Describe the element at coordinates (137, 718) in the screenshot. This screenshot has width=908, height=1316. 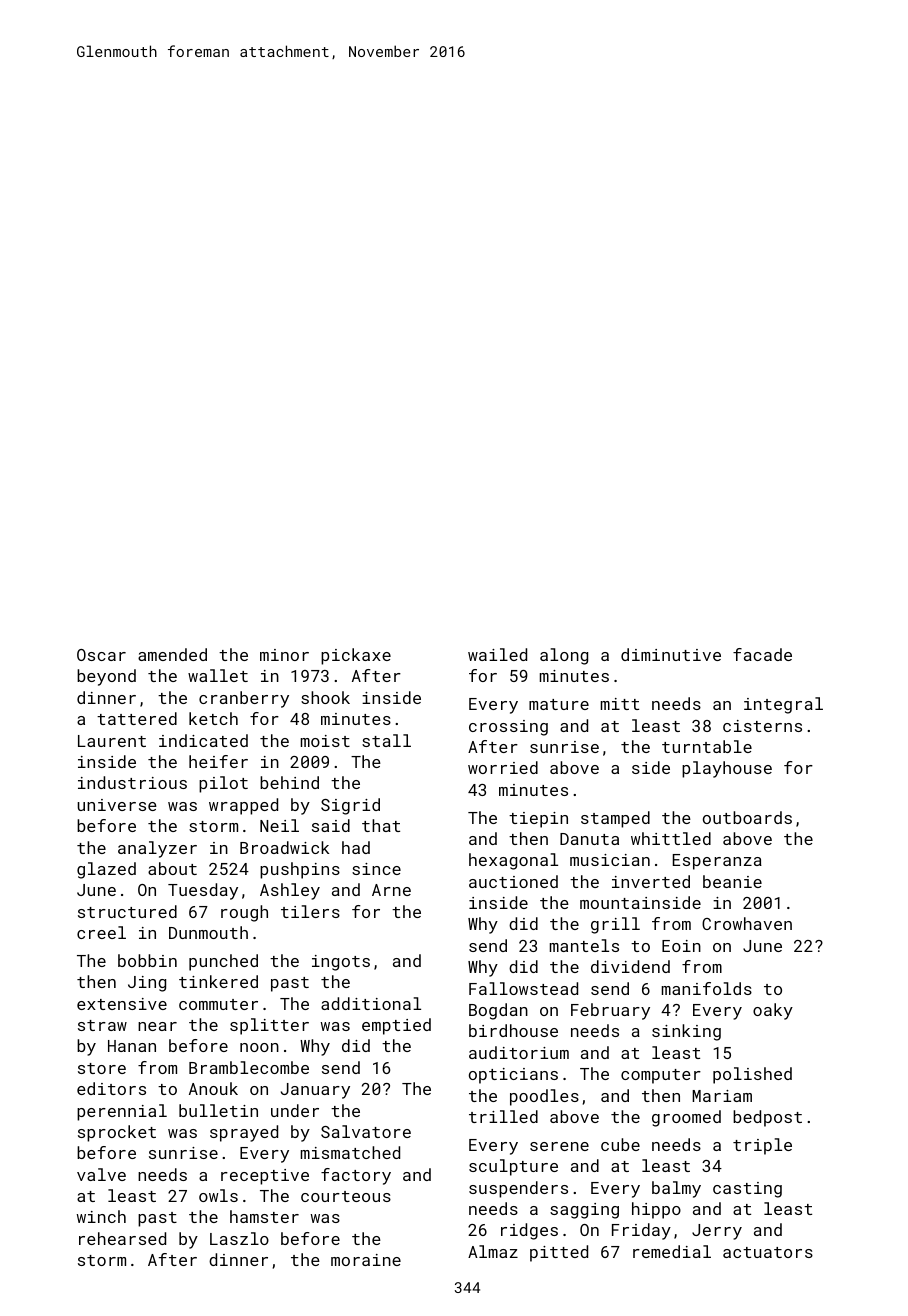
I see `tattered` at that location.
